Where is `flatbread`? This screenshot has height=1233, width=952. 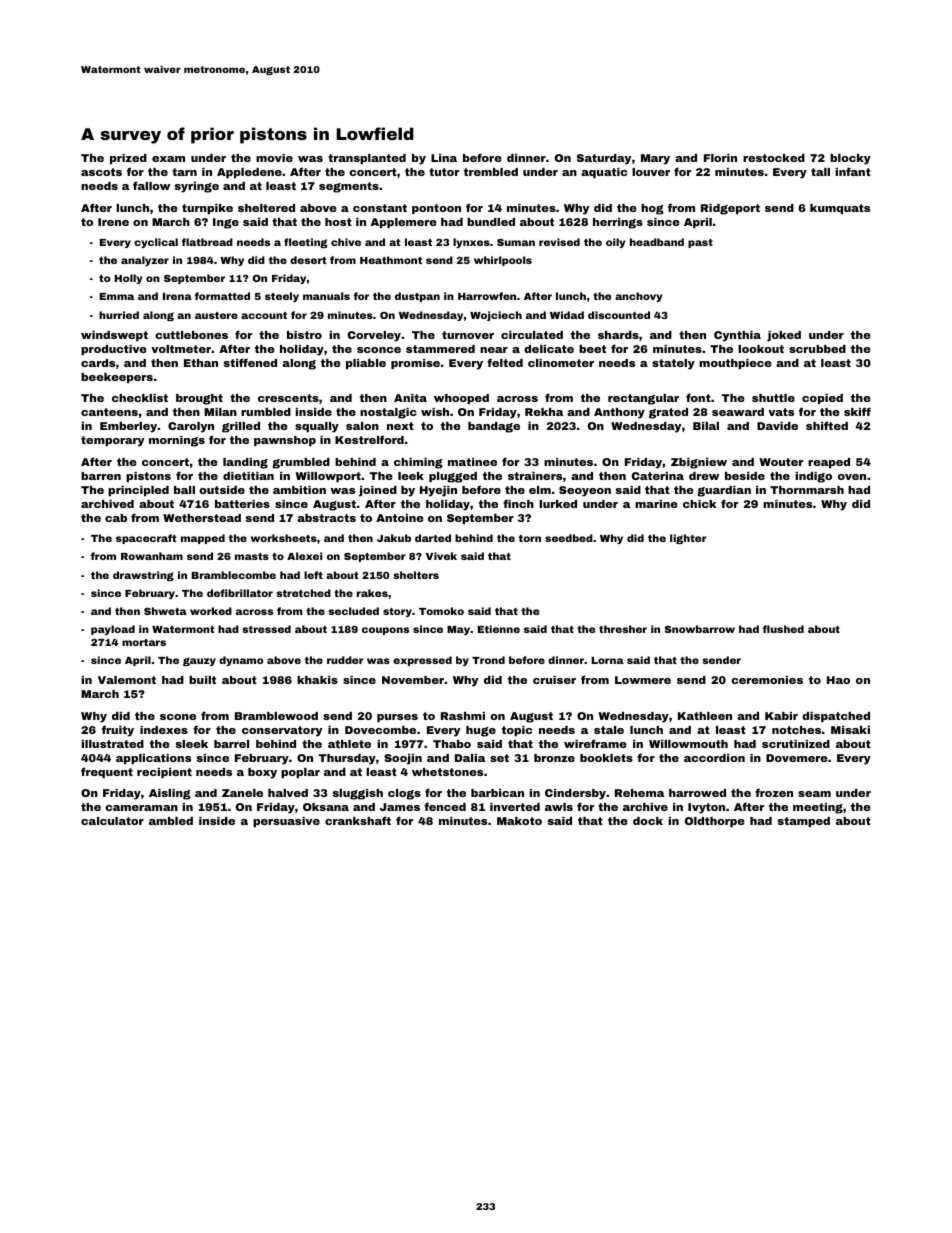 flatbread is located at coordinates (207, 242).
